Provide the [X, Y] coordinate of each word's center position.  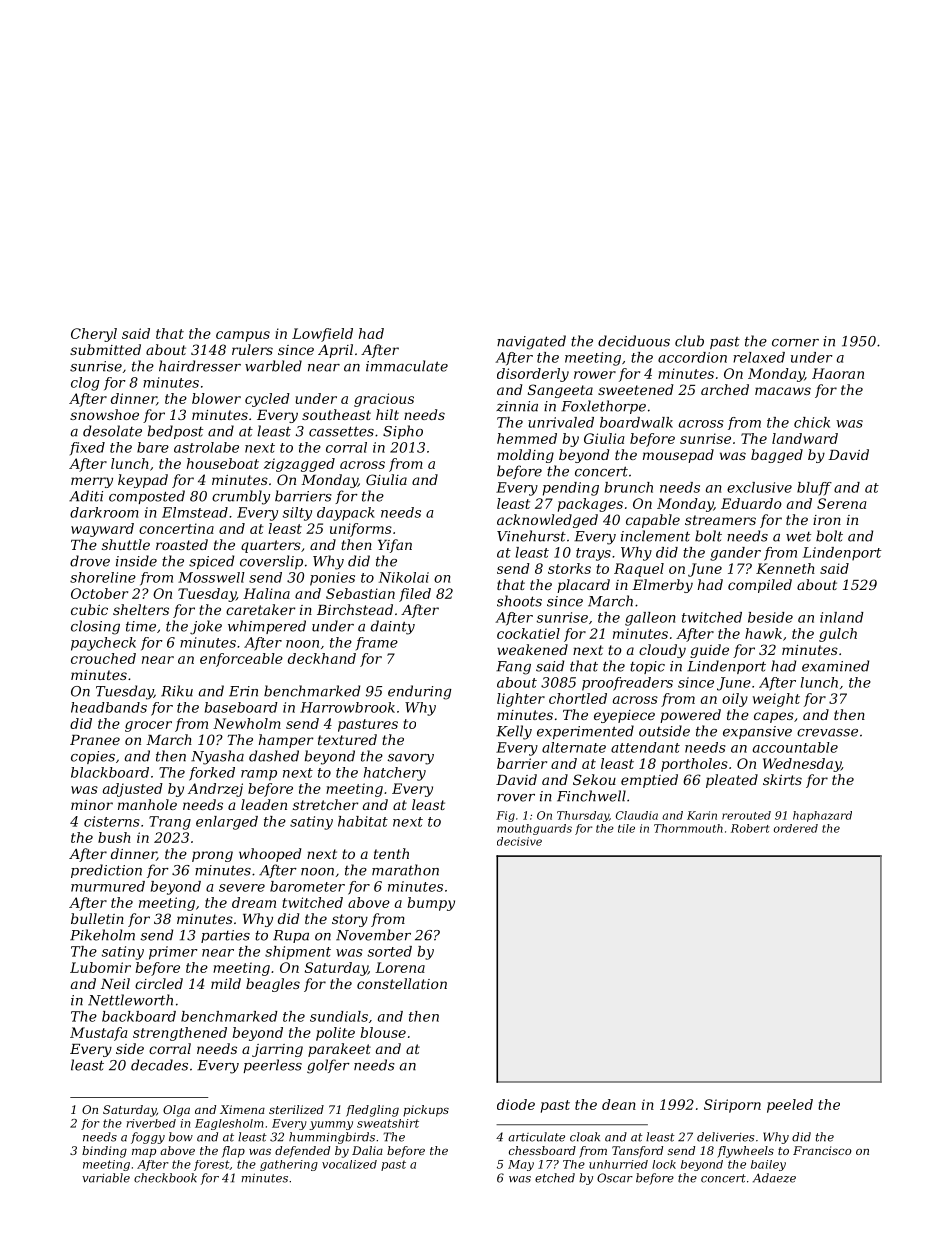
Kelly [514, 732]
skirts [782, 779]
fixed [87, 448]
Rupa [291, 936]
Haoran [838, 373]
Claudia [637, 815]
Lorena [400, 967]
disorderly [533, 375]
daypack [346, 514]
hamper [286, 741]
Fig [505, 816]
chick [812, 422]
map [144, 1153]
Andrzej [215, 790]
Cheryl [94, 335]
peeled [790, 1106]
